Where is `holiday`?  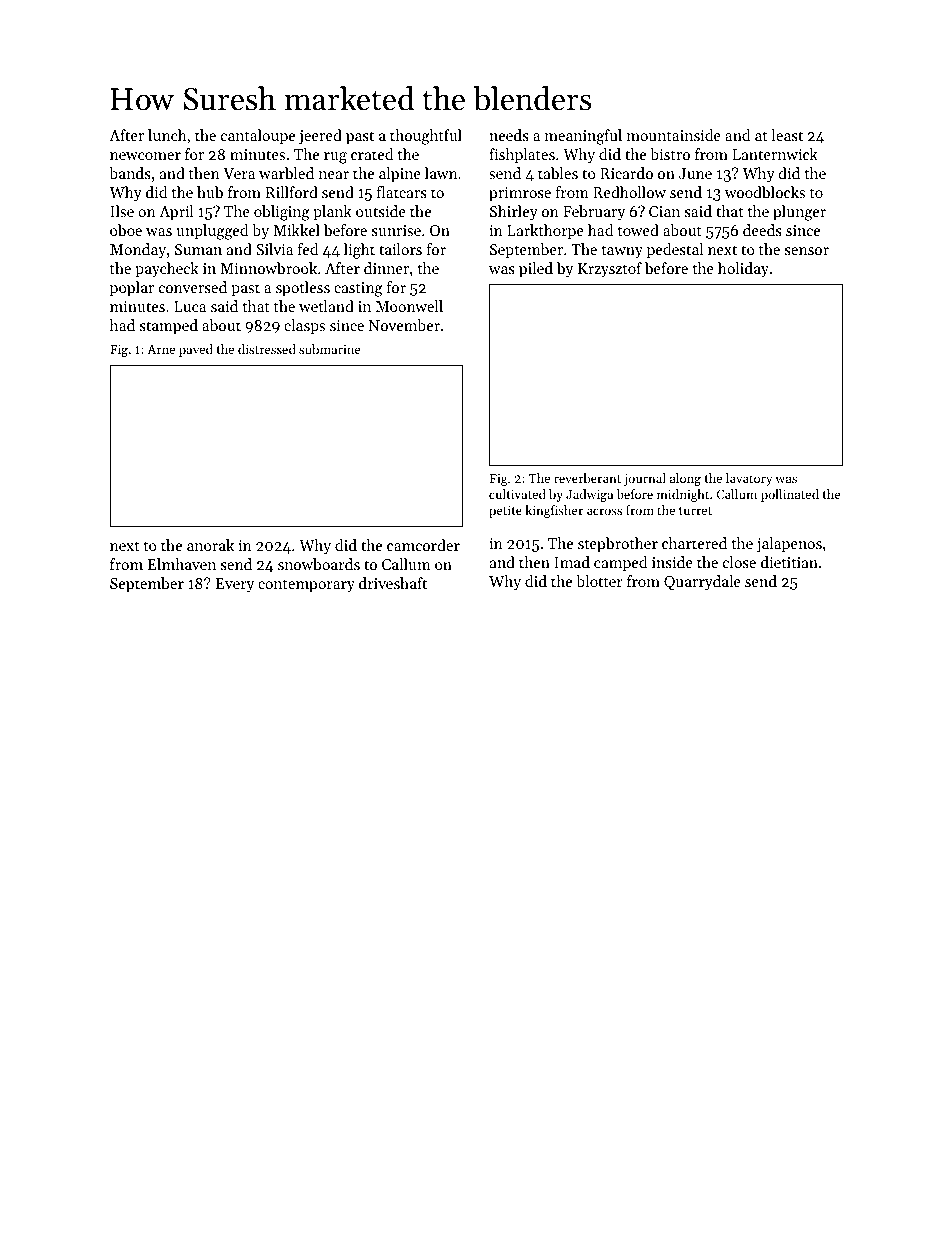 holiday is located at coordinates (743, 270).
